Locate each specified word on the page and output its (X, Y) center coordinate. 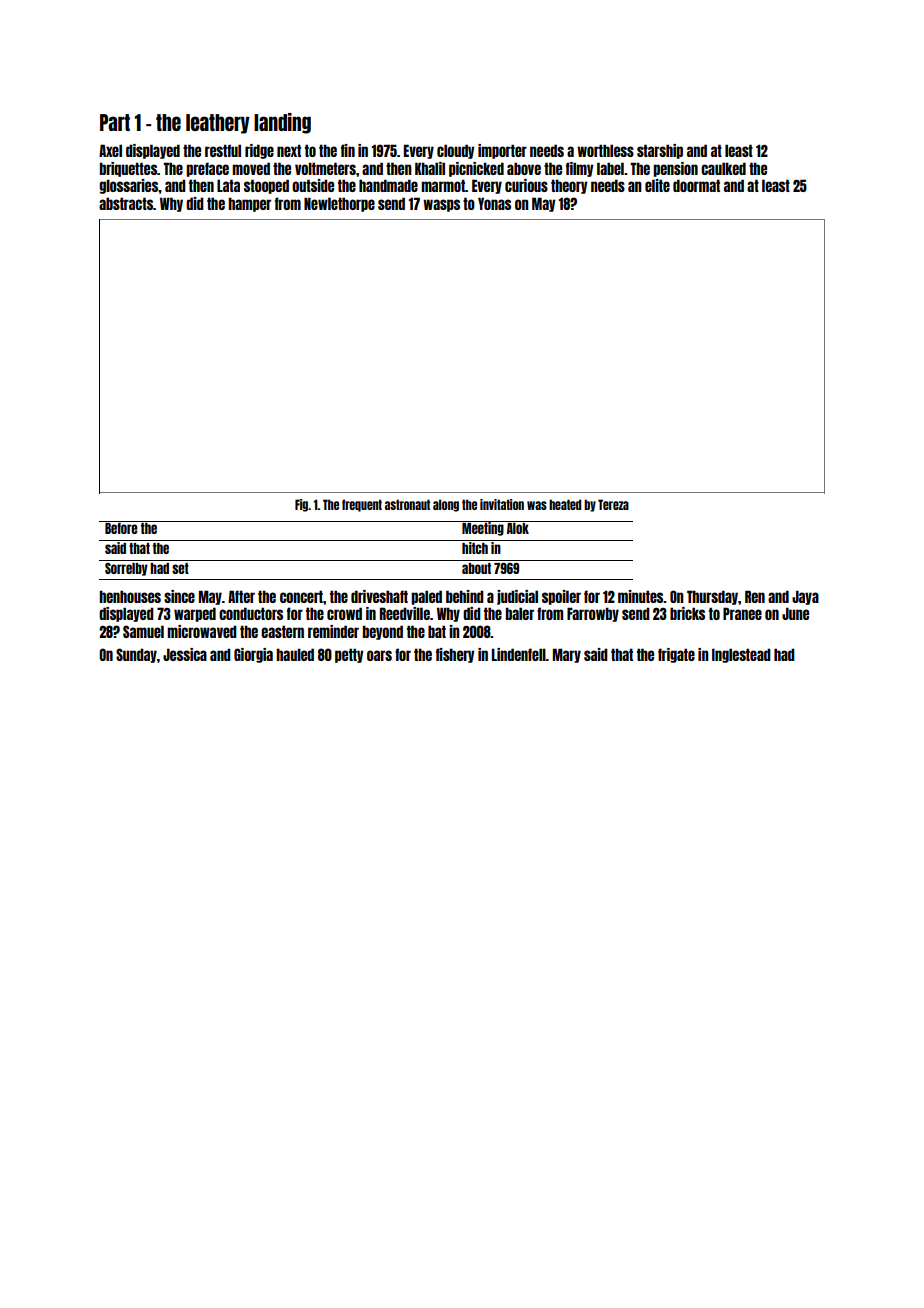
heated (565, 504)
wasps (441, 205)
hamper (249, 204)
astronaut (407, 504)
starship (660, 151)
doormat (696, 185)
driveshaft (379, 596)
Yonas (494, 203)
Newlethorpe (339, 204)
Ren (755, 596)
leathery (218, 124)
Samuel (143, 631)
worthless (605, 150)
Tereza (613, 504)
